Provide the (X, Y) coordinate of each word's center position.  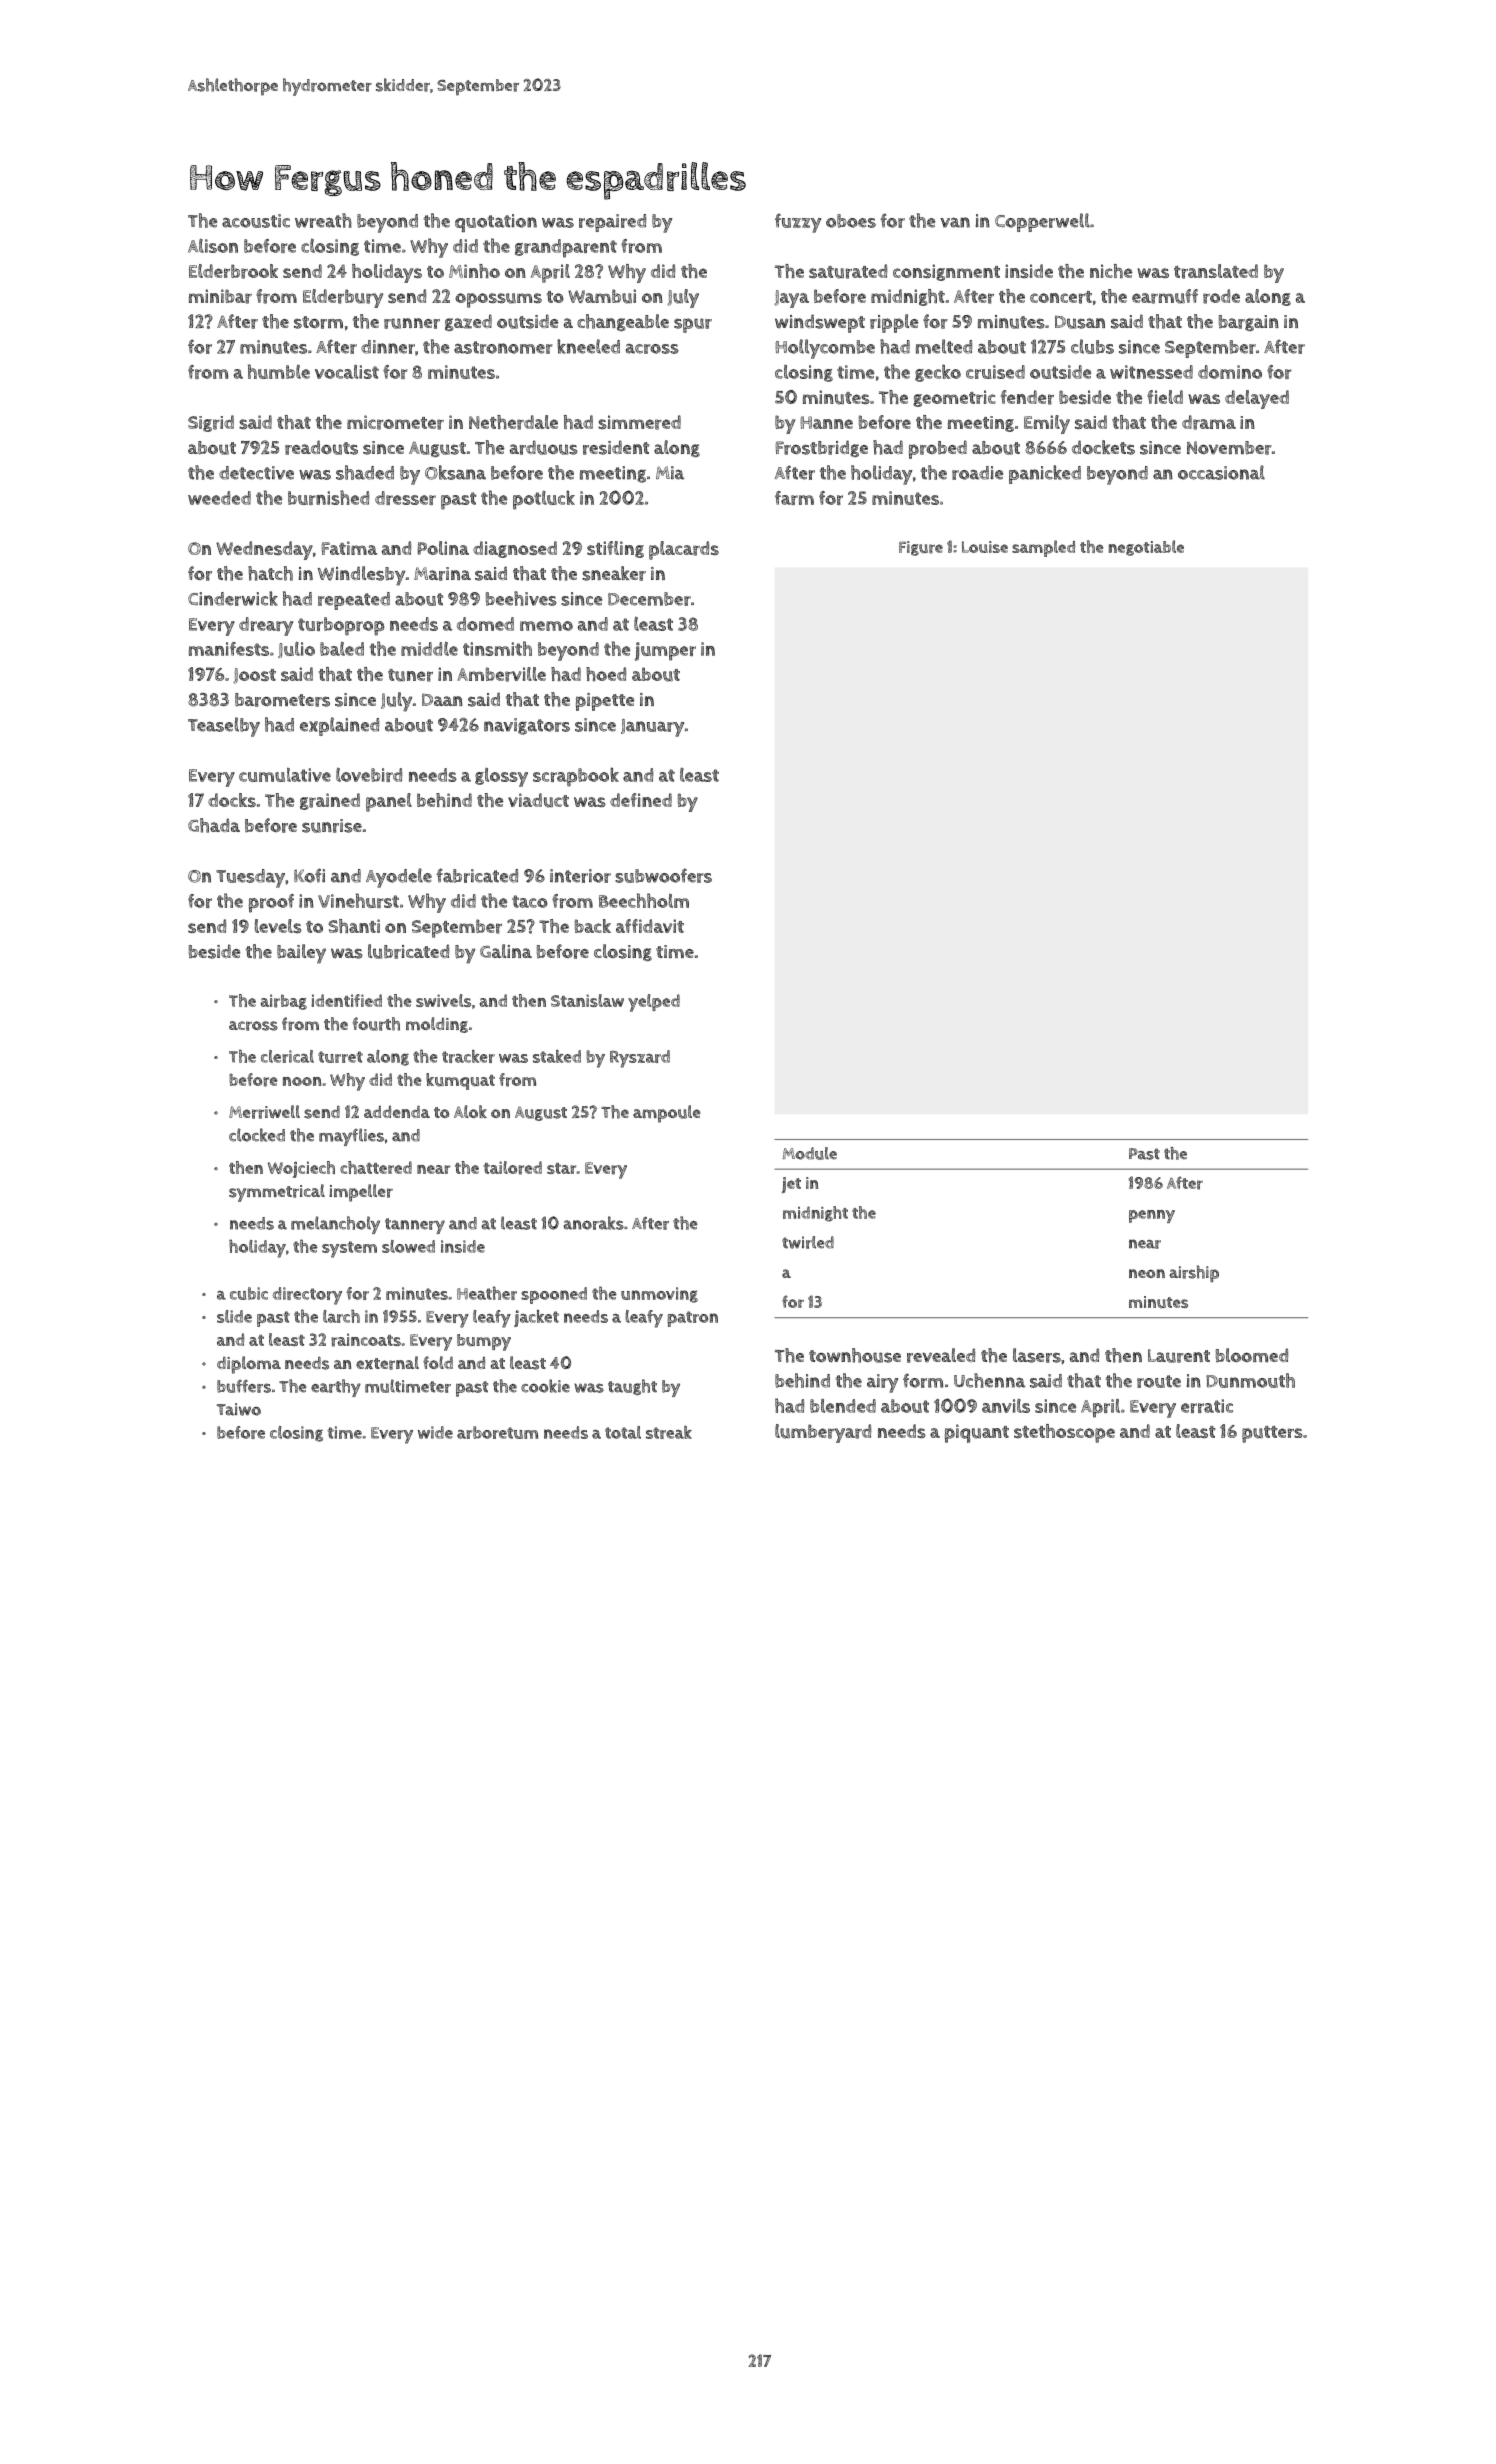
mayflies (351, 1137)
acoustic (256, 221)
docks (232, 800)
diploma (249, 1365)
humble (279, 371)
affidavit (650, 926)
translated (1216, 271)
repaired (612, 223)
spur (693, 325)
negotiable (1146, 548)
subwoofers (663, 875)
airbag (284, 1002)
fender (1027, 397)
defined (641, 800)
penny (1152, 1216)
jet (791, 1185)
